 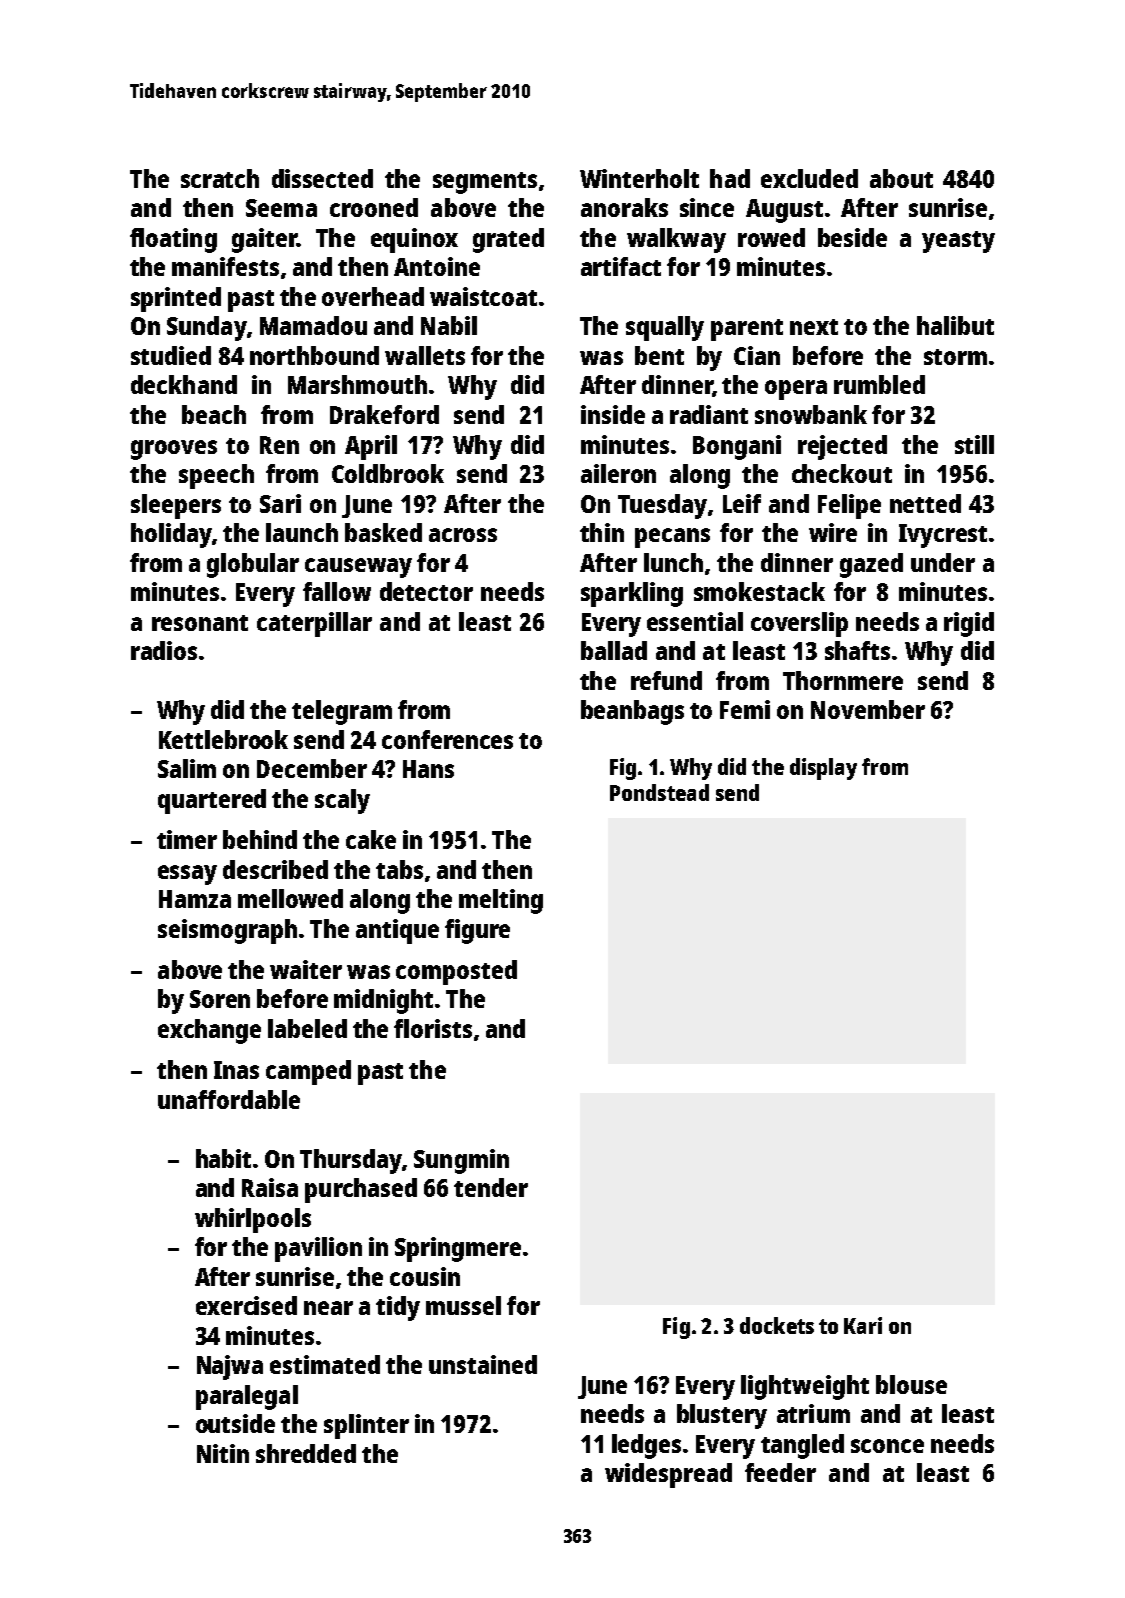 What do you see at coordinates (433, 1028) in the page?
I see `florists` at bounding box center [433, 1028].
